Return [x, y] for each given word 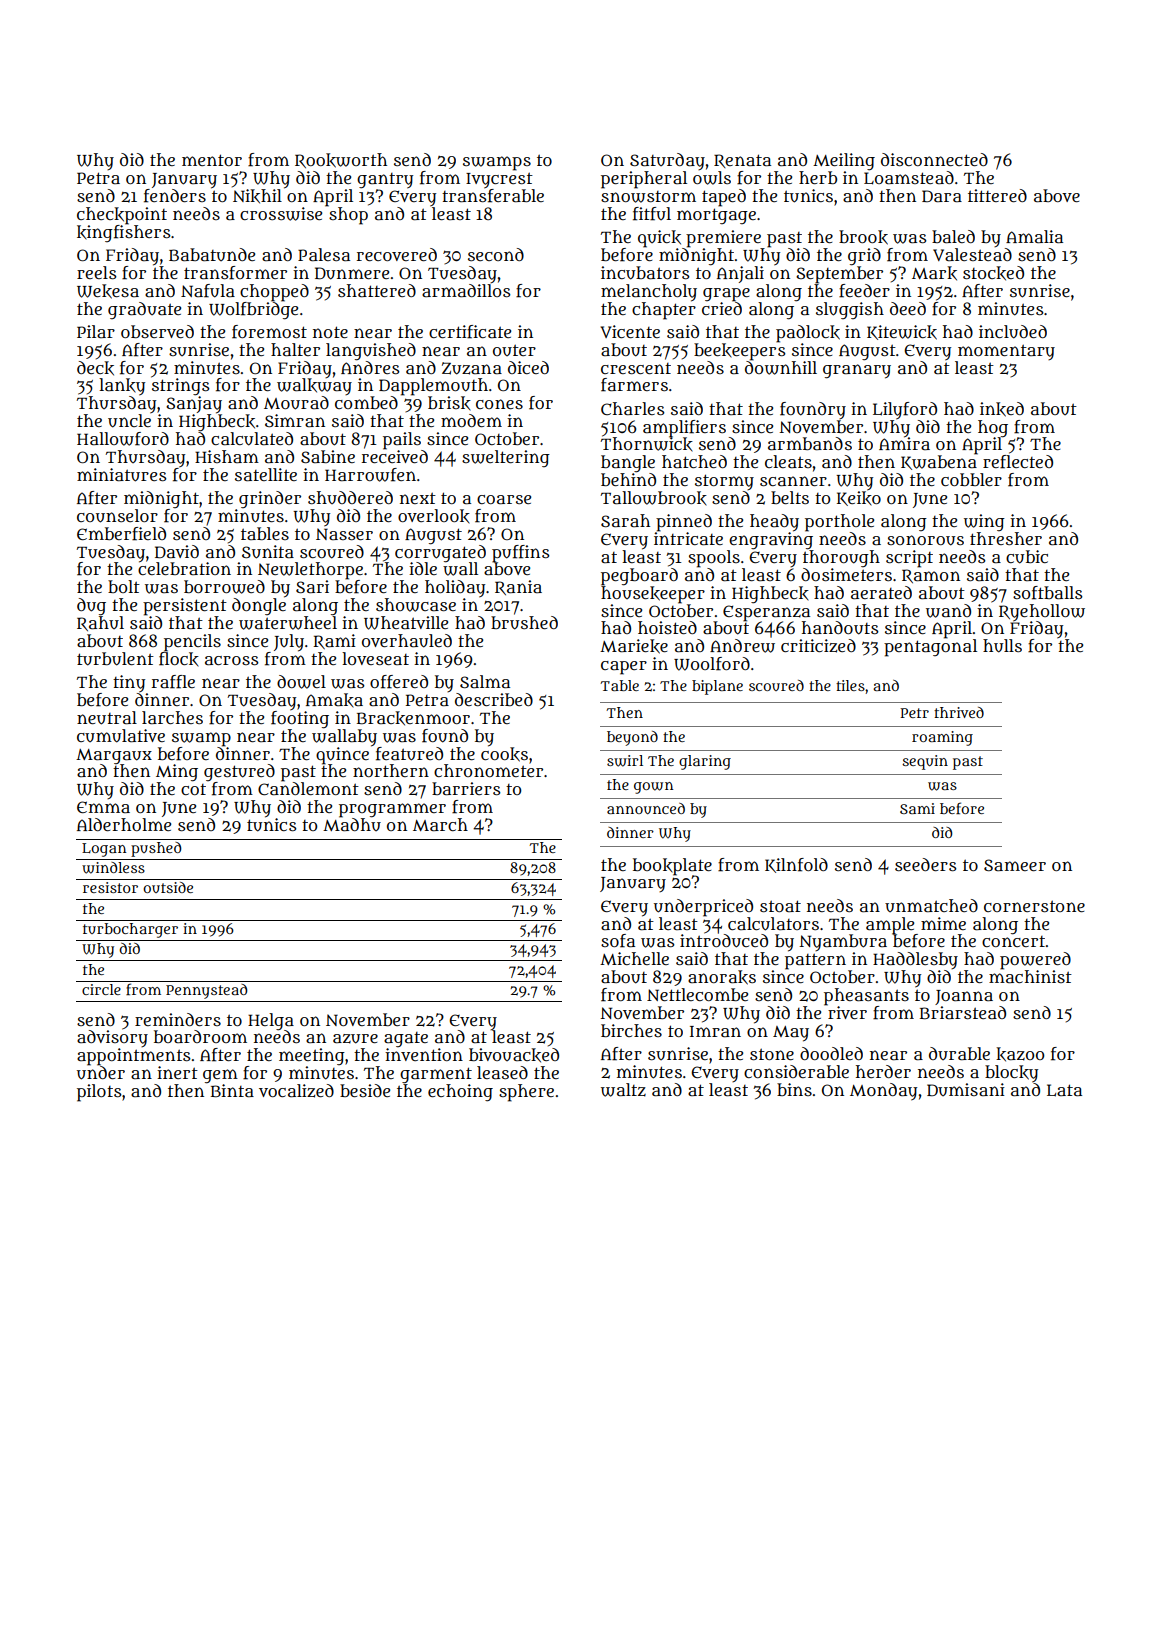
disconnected [934, 159]
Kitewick [902, 332]
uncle [129, 421]
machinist [1030, 976]
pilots [99, 1093]
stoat [780, 906]
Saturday [667, 161]
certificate [470, 332]
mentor [212, 160]
